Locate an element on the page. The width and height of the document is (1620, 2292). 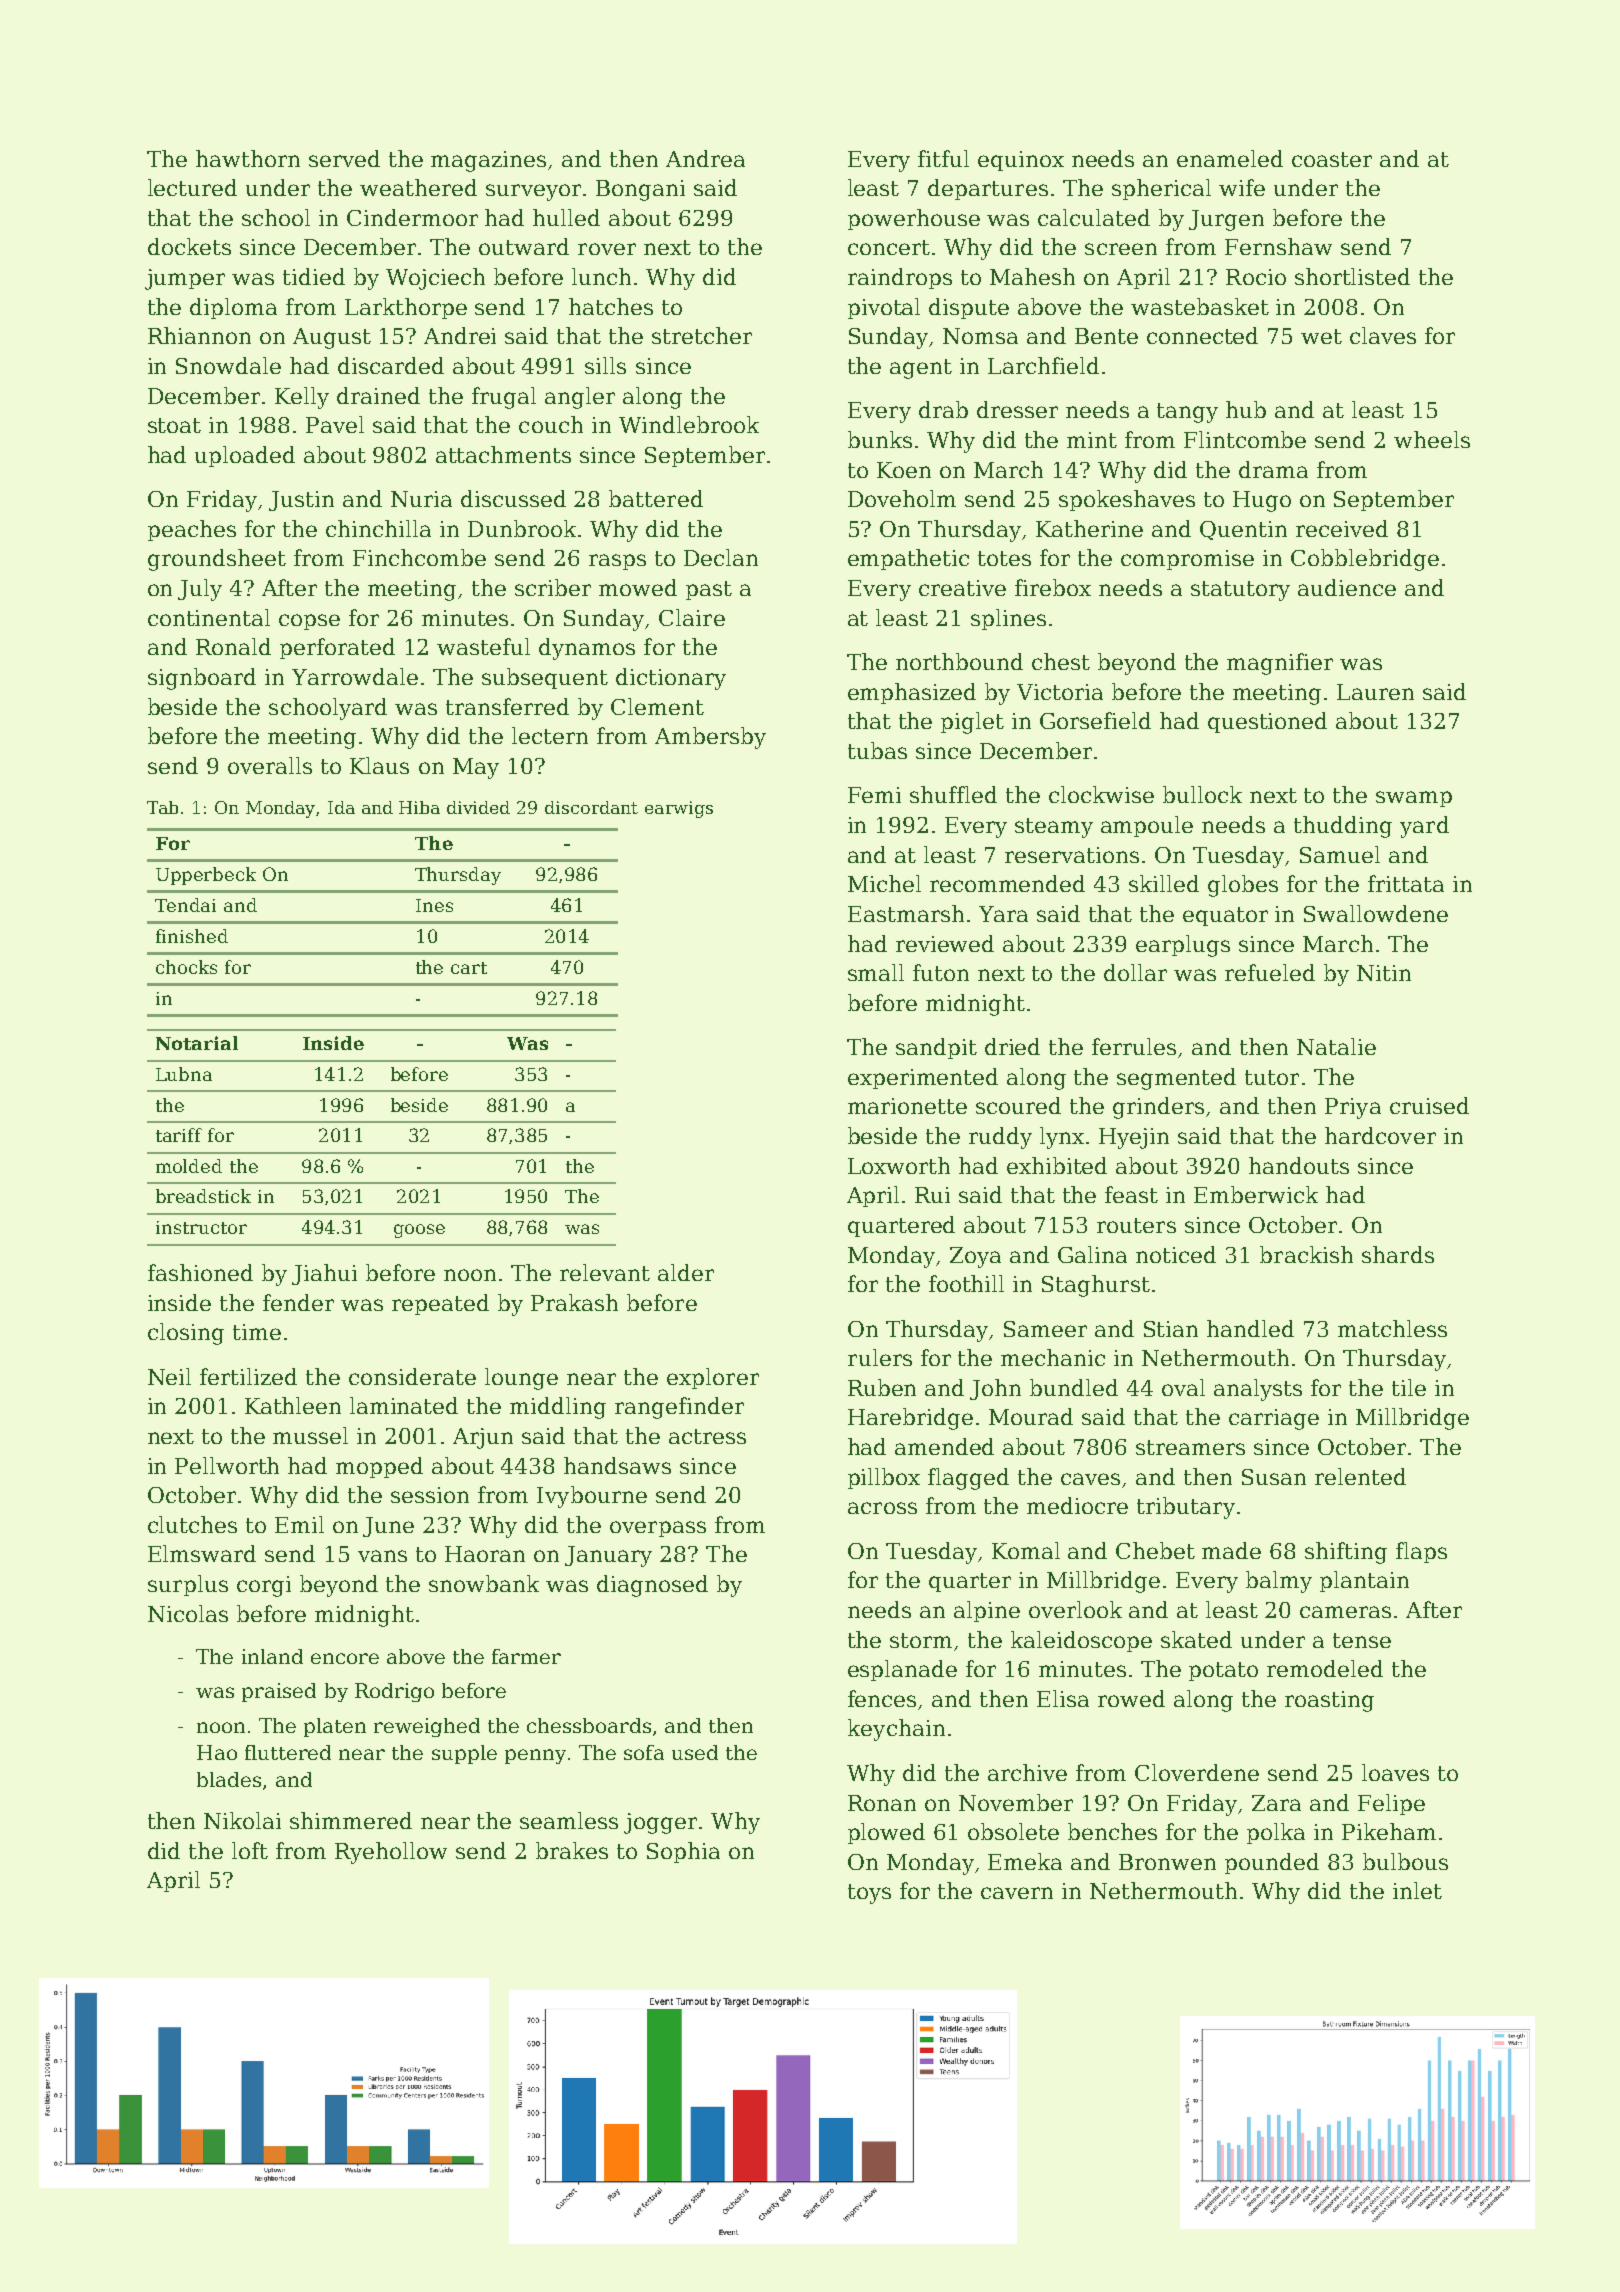
wheels is located at coordinates (1432, 439).
